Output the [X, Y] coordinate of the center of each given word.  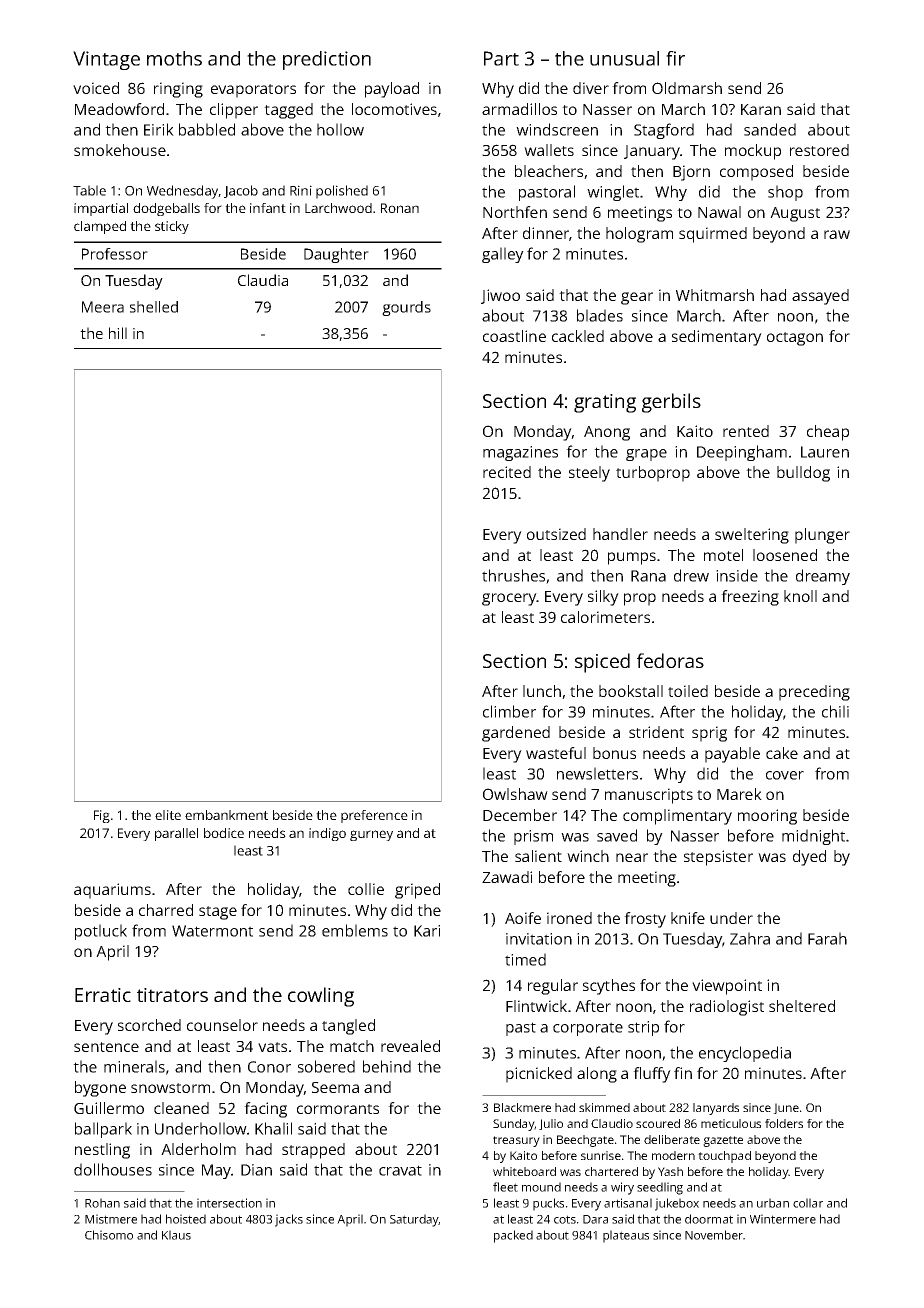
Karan [761, 109]
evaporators [253, 91]
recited [507, 472]
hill [118, 333]
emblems [355, 930]
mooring [767, 817]
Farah [827, 938]
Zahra [750, 938]
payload [392, 90]
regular [553, 987]
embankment [226, 815]
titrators [172, 995]
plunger [822, 536]
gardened [516, 734]
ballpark [103, 1130]
